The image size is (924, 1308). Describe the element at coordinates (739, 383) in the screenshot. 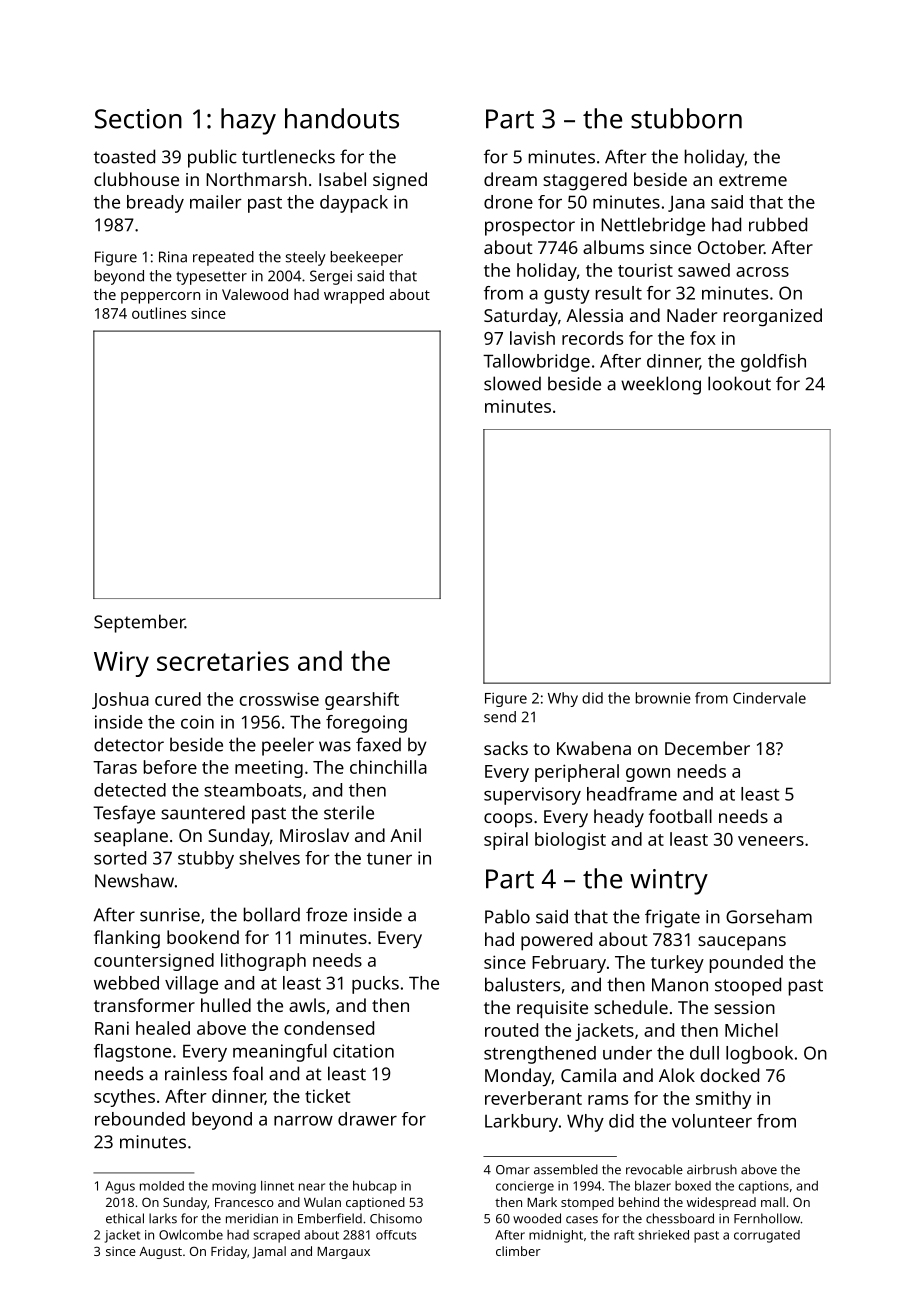

I see `lookout` at that location.
